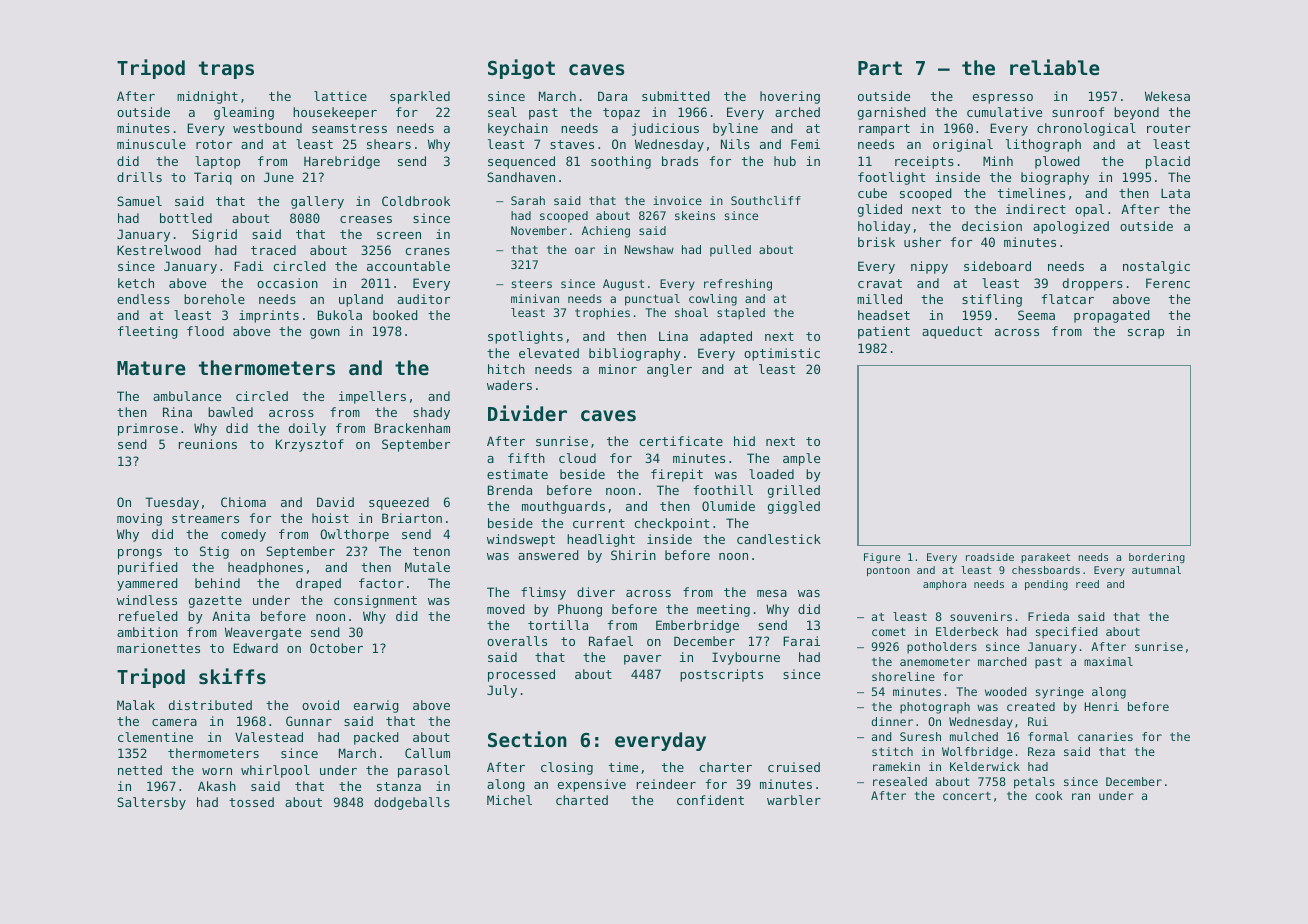 The width and height of the document is (1308, 924). I want to click on aqueduct, so click(952, 332).
